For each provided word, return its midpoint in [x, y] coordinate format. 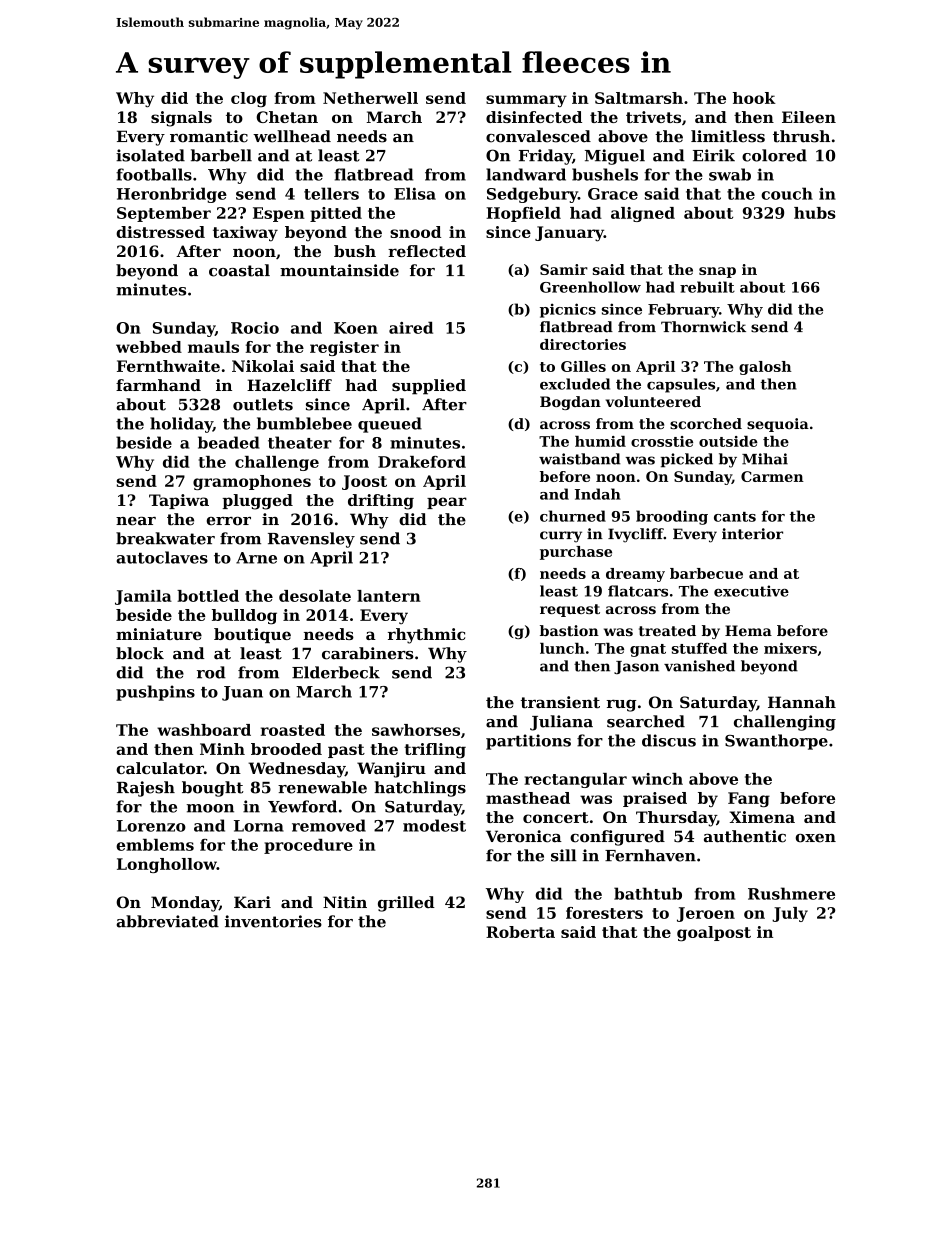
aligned [643, 214]
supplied [429, 387]
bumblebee [304, 423]
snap [717, 272]
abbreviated [167, 921]
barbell [221, 155]
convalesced [538, 136]
